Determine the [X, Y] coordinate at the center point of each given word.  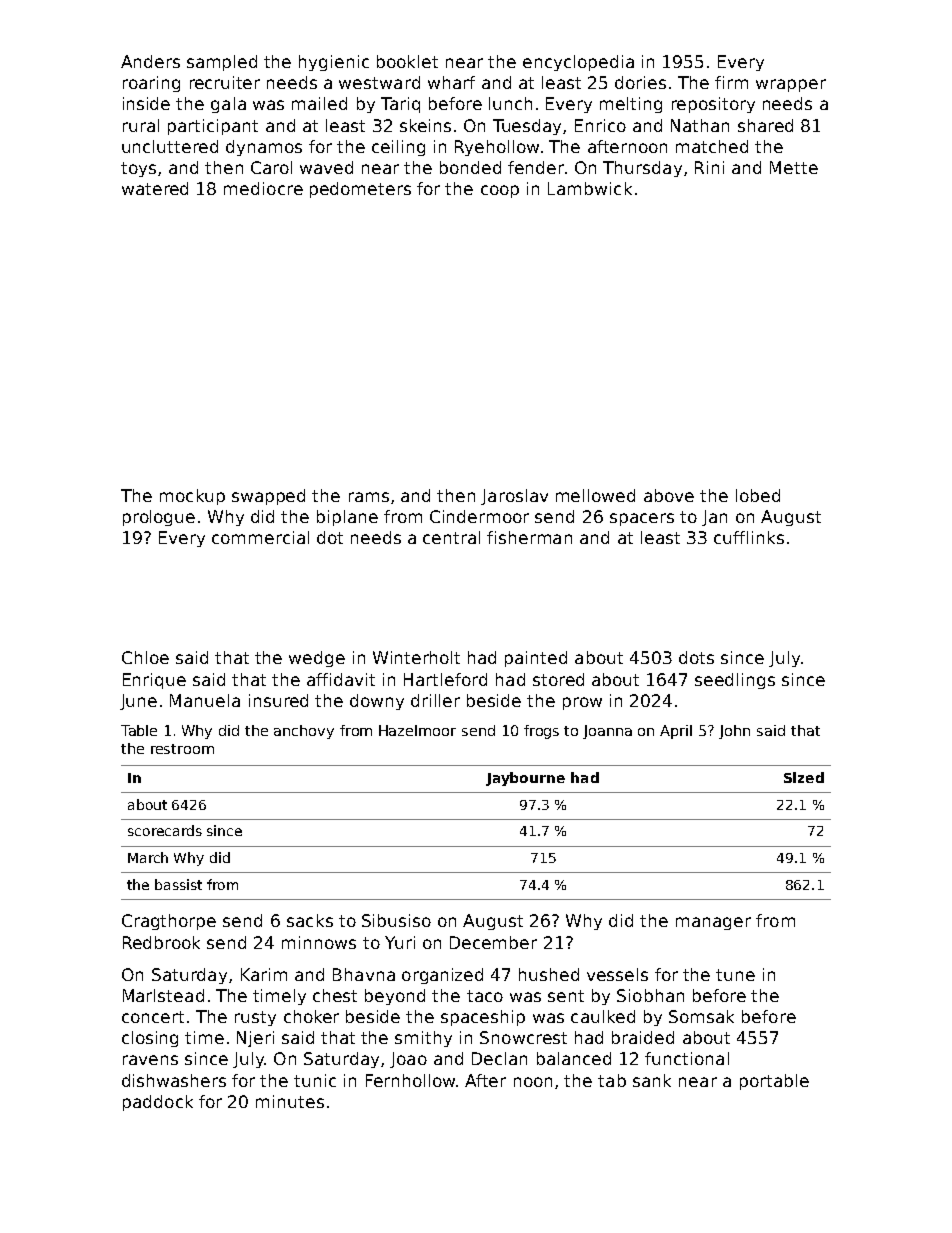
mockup [192, 497]
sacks [310, 920]
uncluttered [170, 146]
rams [369, 497]
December [493, 942]
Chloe [145, 657]
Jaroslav [514, 497]
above [669, 495]
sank [652, 1080]
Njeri [255, 1039]
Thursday [642, 169]
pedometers [360, 190]
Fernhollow [410, 1080]
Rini [709, 167]
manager [713, 923]
